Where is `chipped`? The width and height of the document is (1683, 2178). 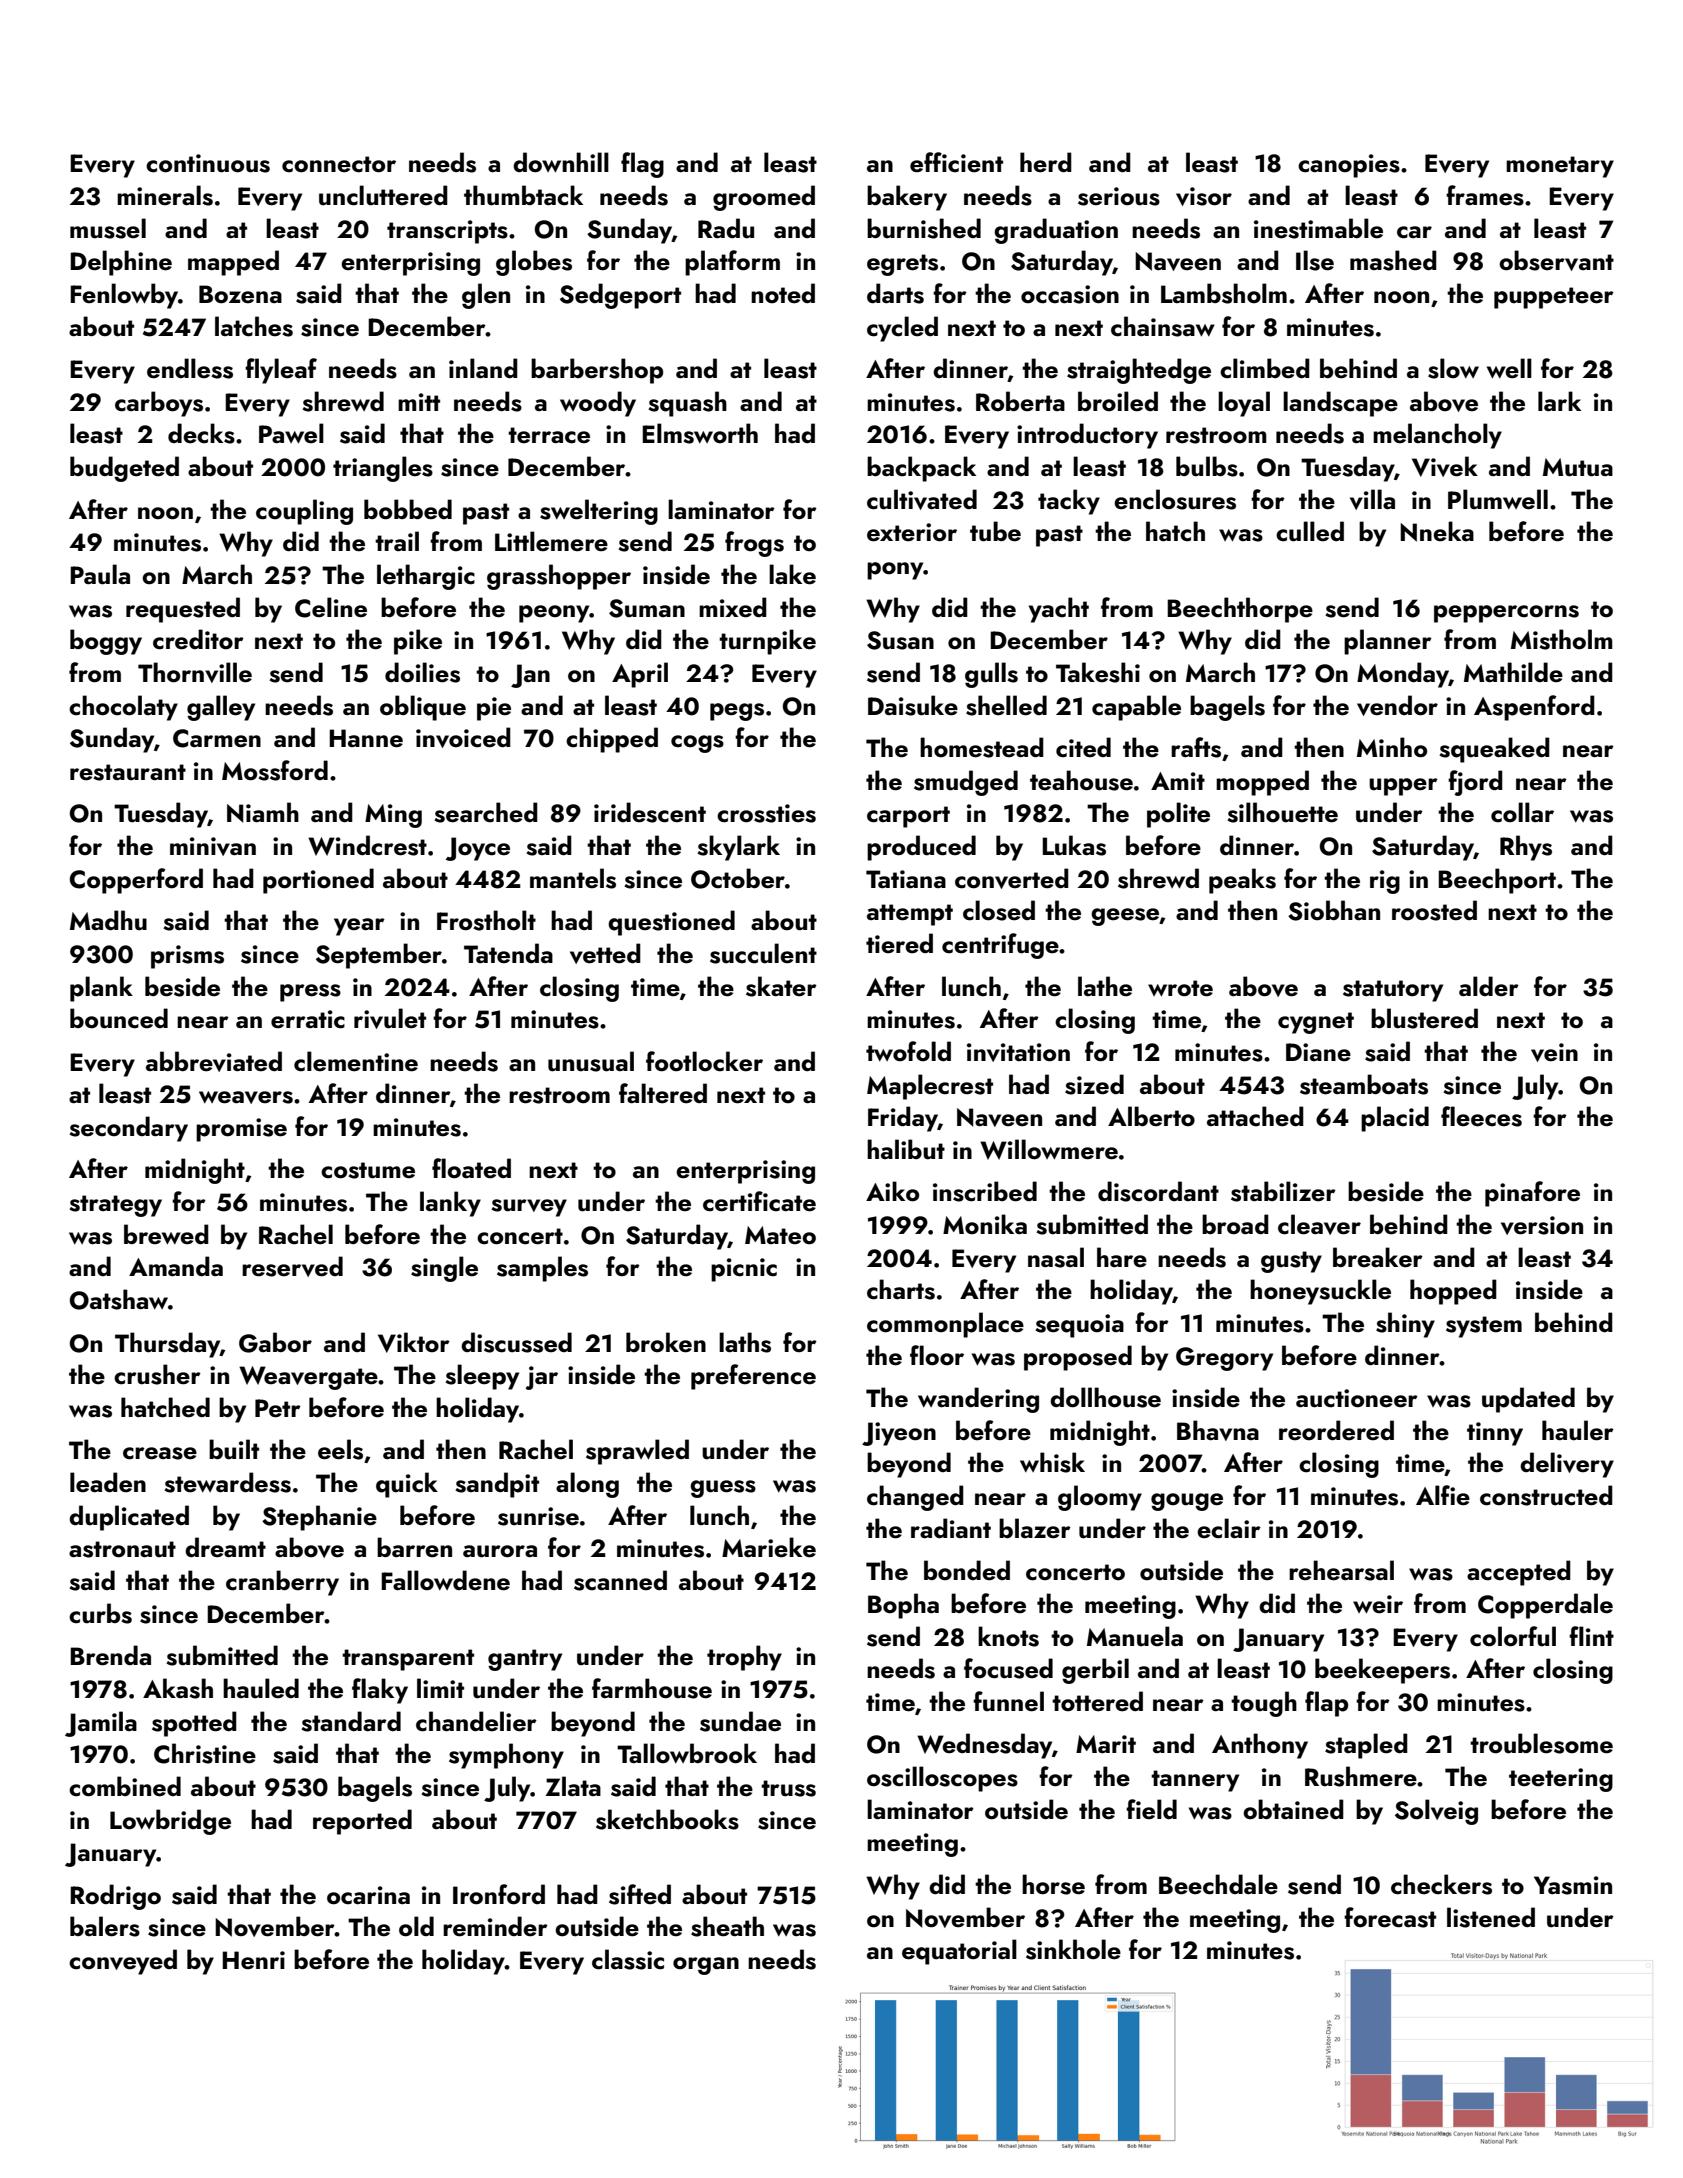 chipped is located at coordinates (612, 740).
